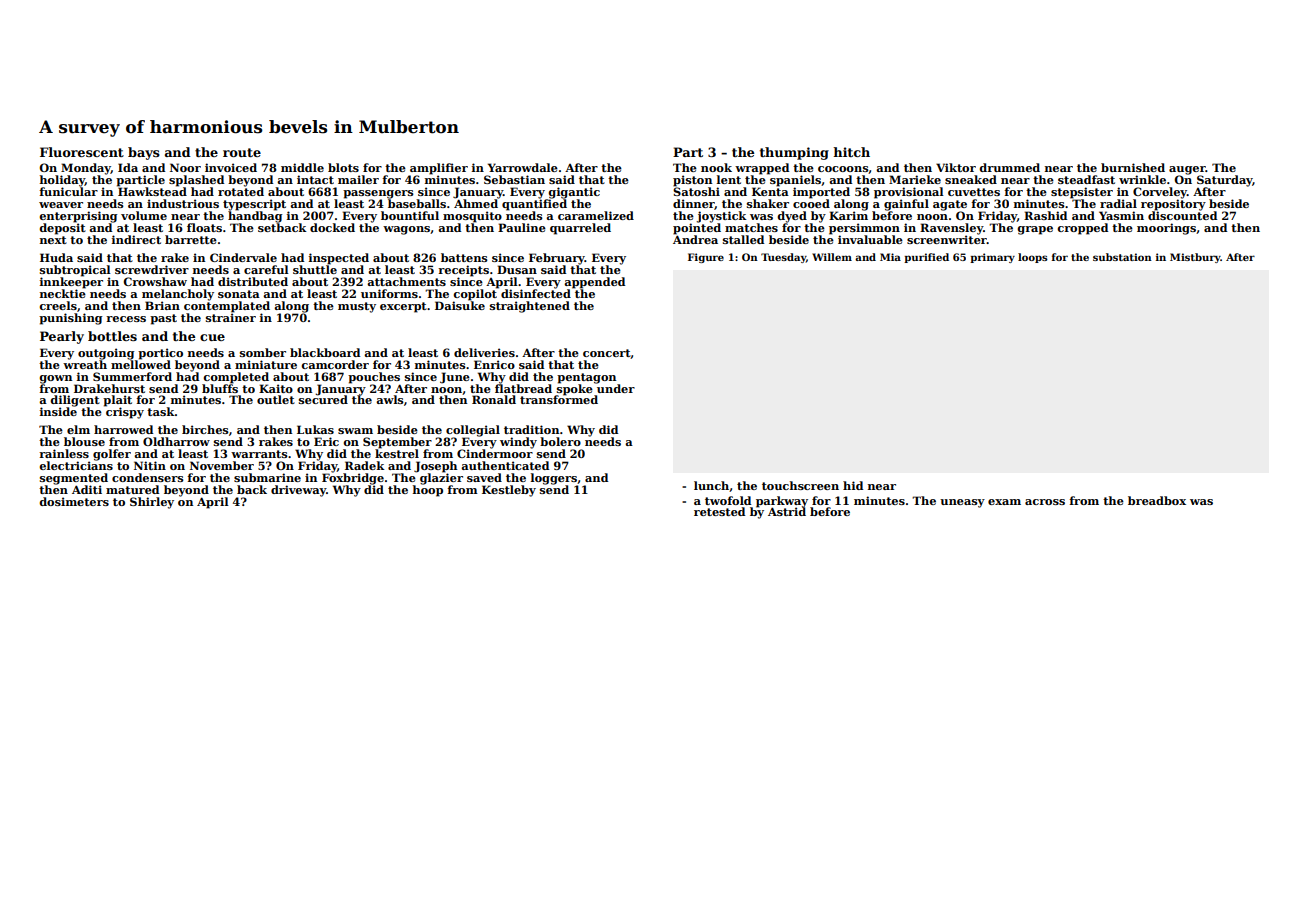 This screenshot has height=924, width=1308. Describe the element at coordinates (559, 399) in the screenshot. I see `transformed` at that location.
